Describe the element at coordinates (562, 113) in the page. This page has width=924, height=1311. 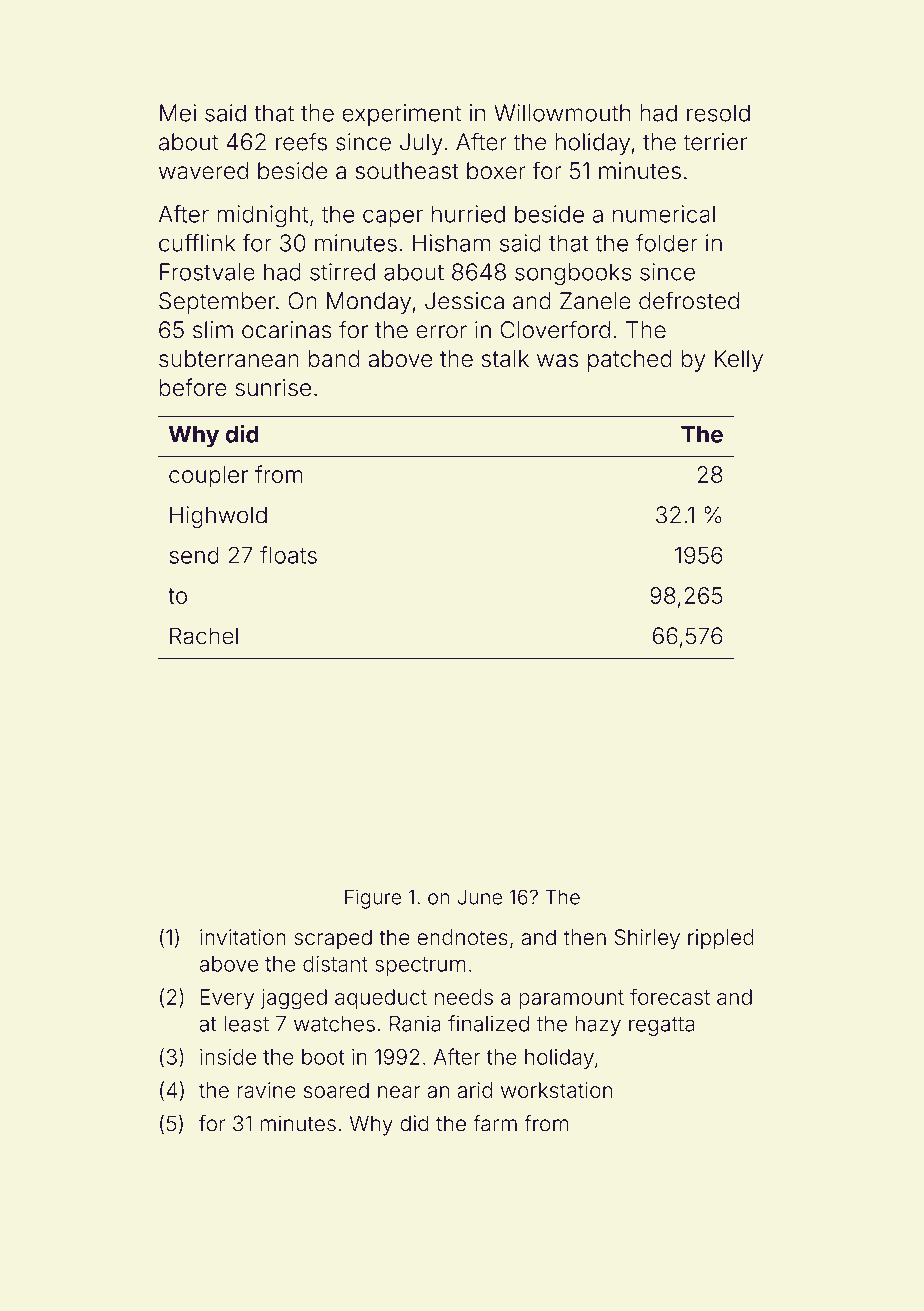
I see `Willowmouth` at that location.
